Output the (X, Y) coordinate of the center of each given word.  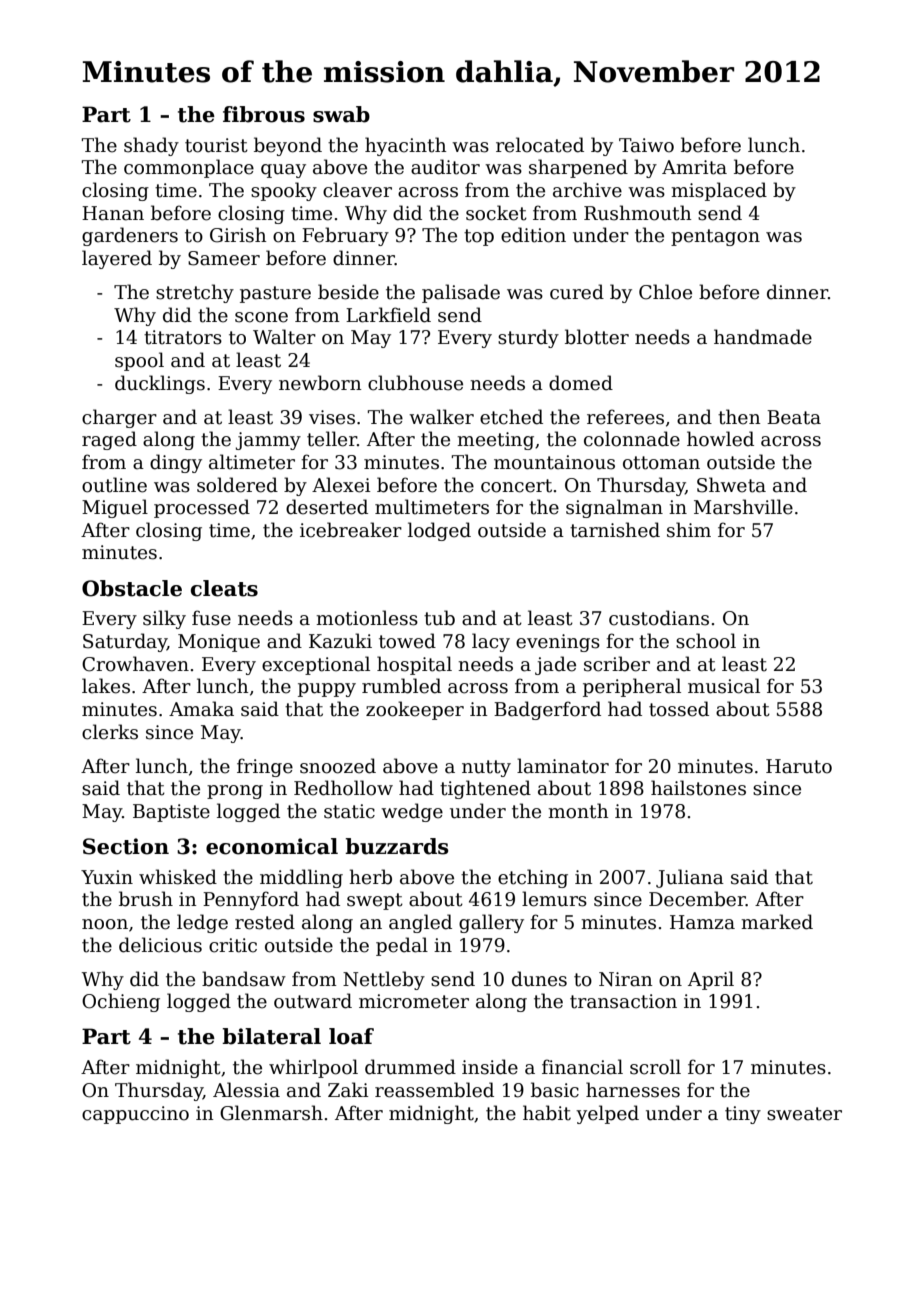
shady (151, 146)
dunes (539, 979)
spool (139, 361)
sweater (804, 1114)
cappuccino (135, 1115)
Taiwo (646, 145)
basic (555, 1090)
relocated (540, 145)
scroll (655, 1067)
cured (577, 292)
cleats (224, 588)
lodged (439, 531)
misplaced (719, 191)
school (706, 641)
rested (265, 922)
